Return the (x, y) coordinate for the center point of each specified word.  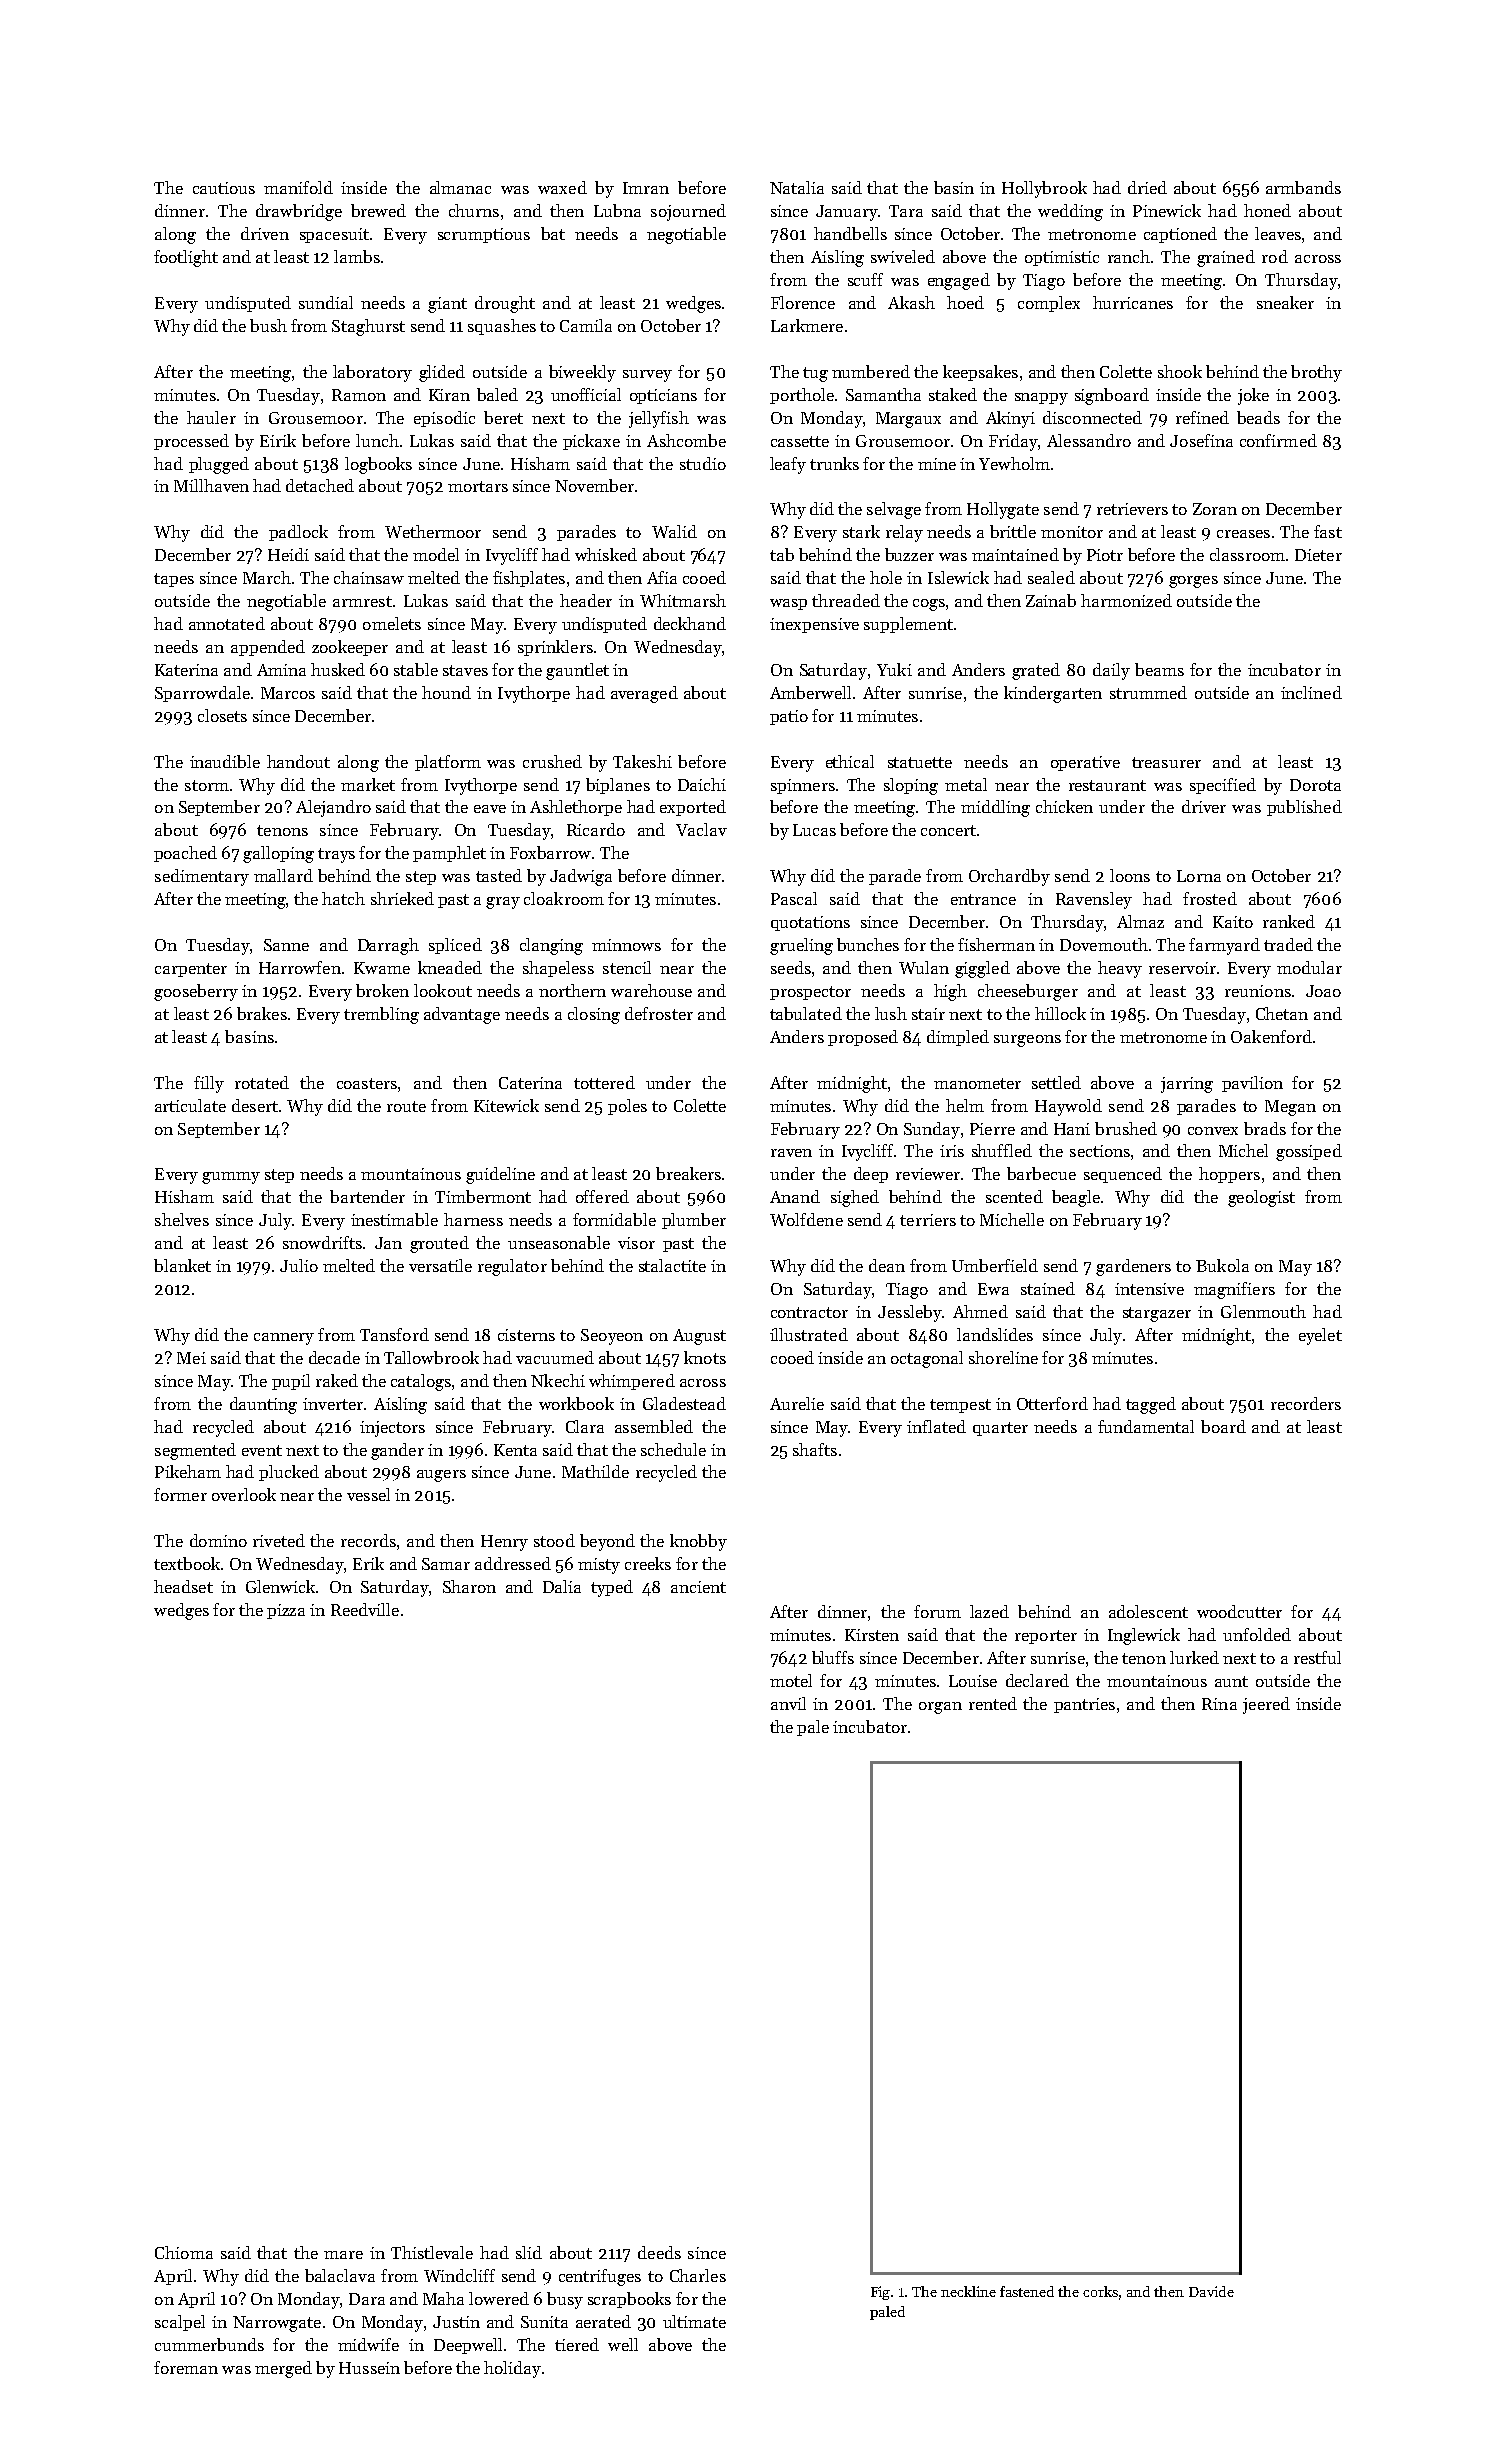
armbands (1303, 187)
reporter (1046, 1637)
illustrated (809, 1334)
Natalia (797, 187)
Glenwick (280, 1586)
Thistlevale (432, 2252)
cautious (224, 188)
